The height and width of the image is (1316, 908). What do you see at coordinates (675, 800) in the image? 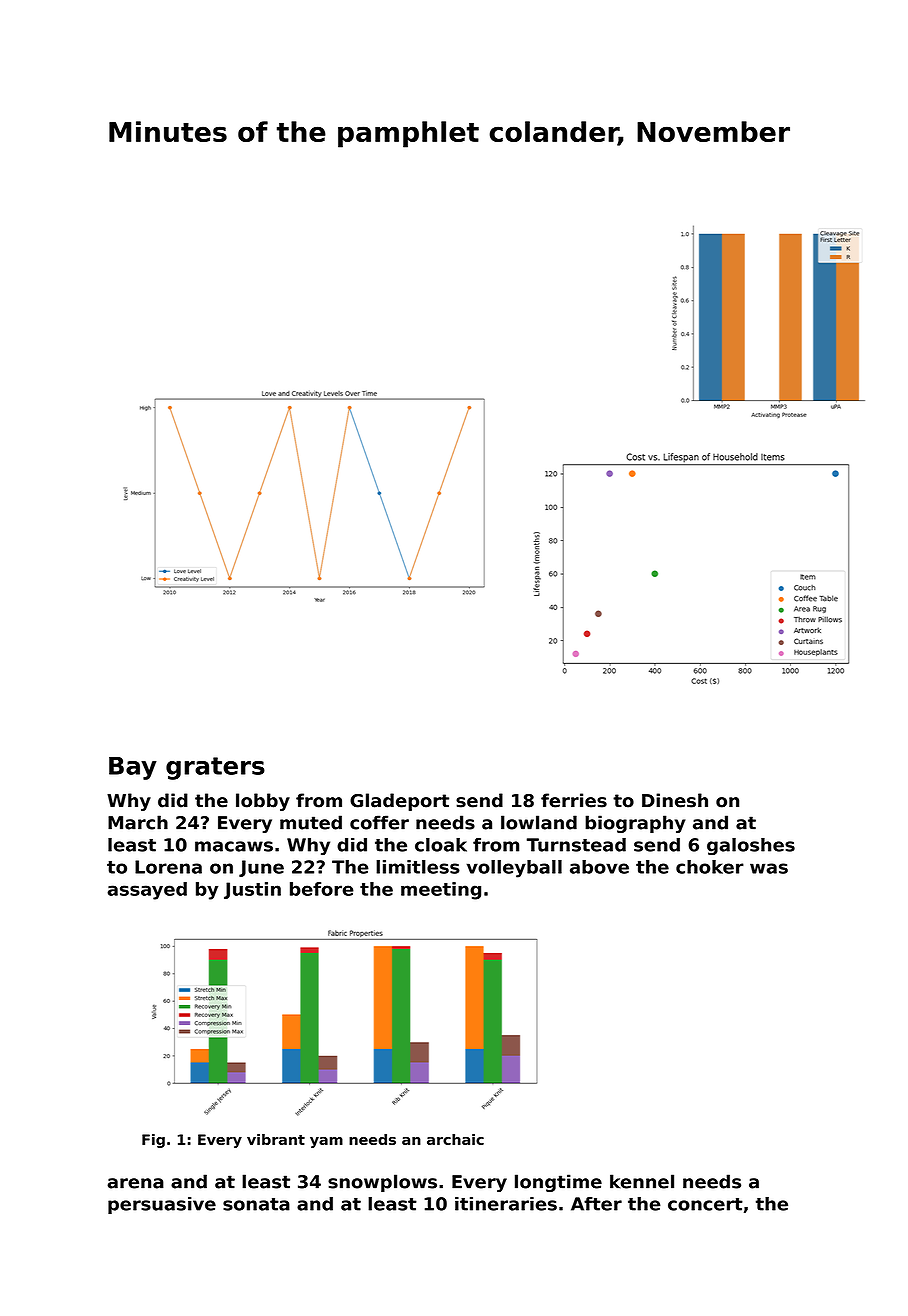
I see `Dinesh` at bounding box center [675, 800].
